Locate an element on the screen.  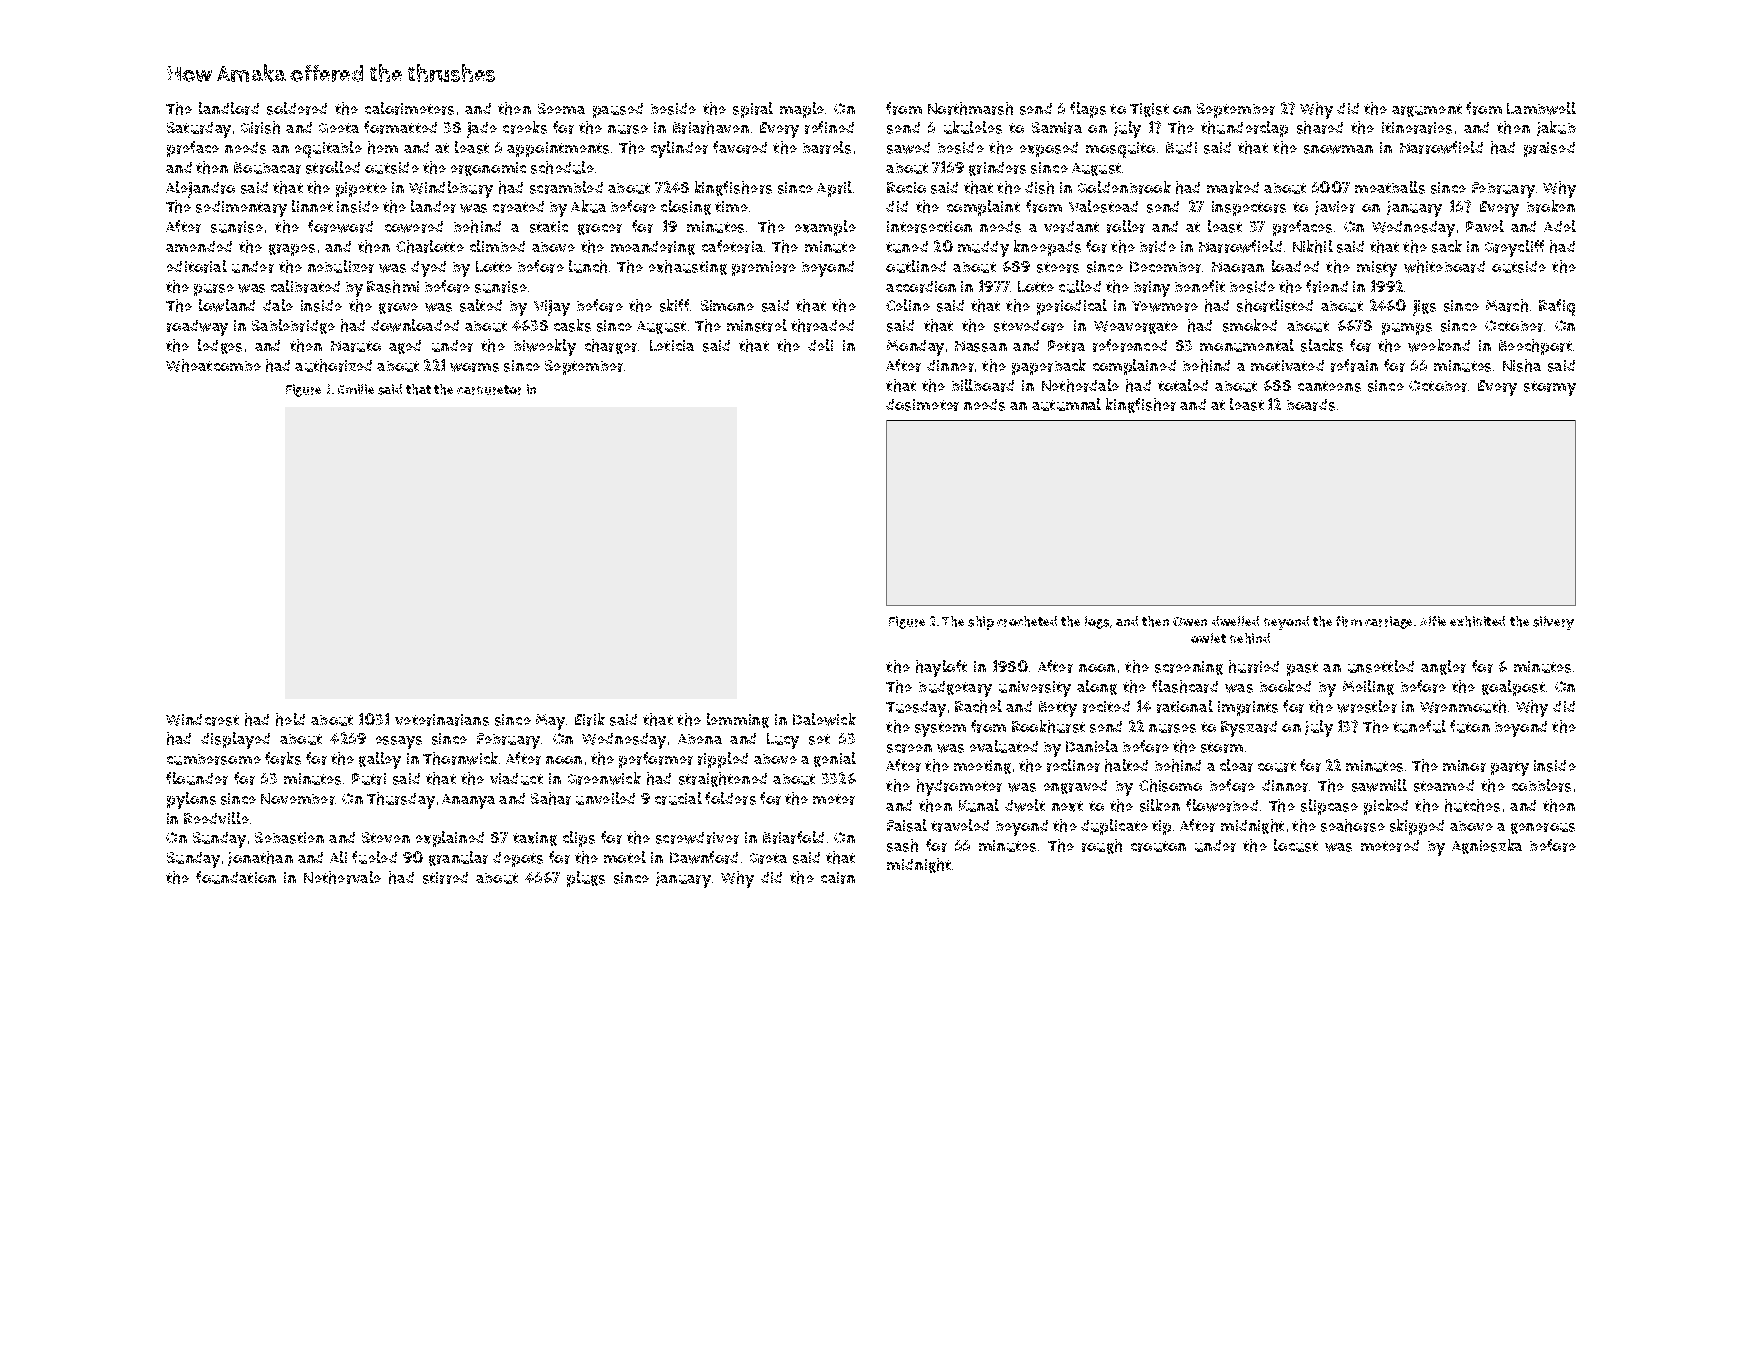
boards is located at coordinates (1311, 405).
